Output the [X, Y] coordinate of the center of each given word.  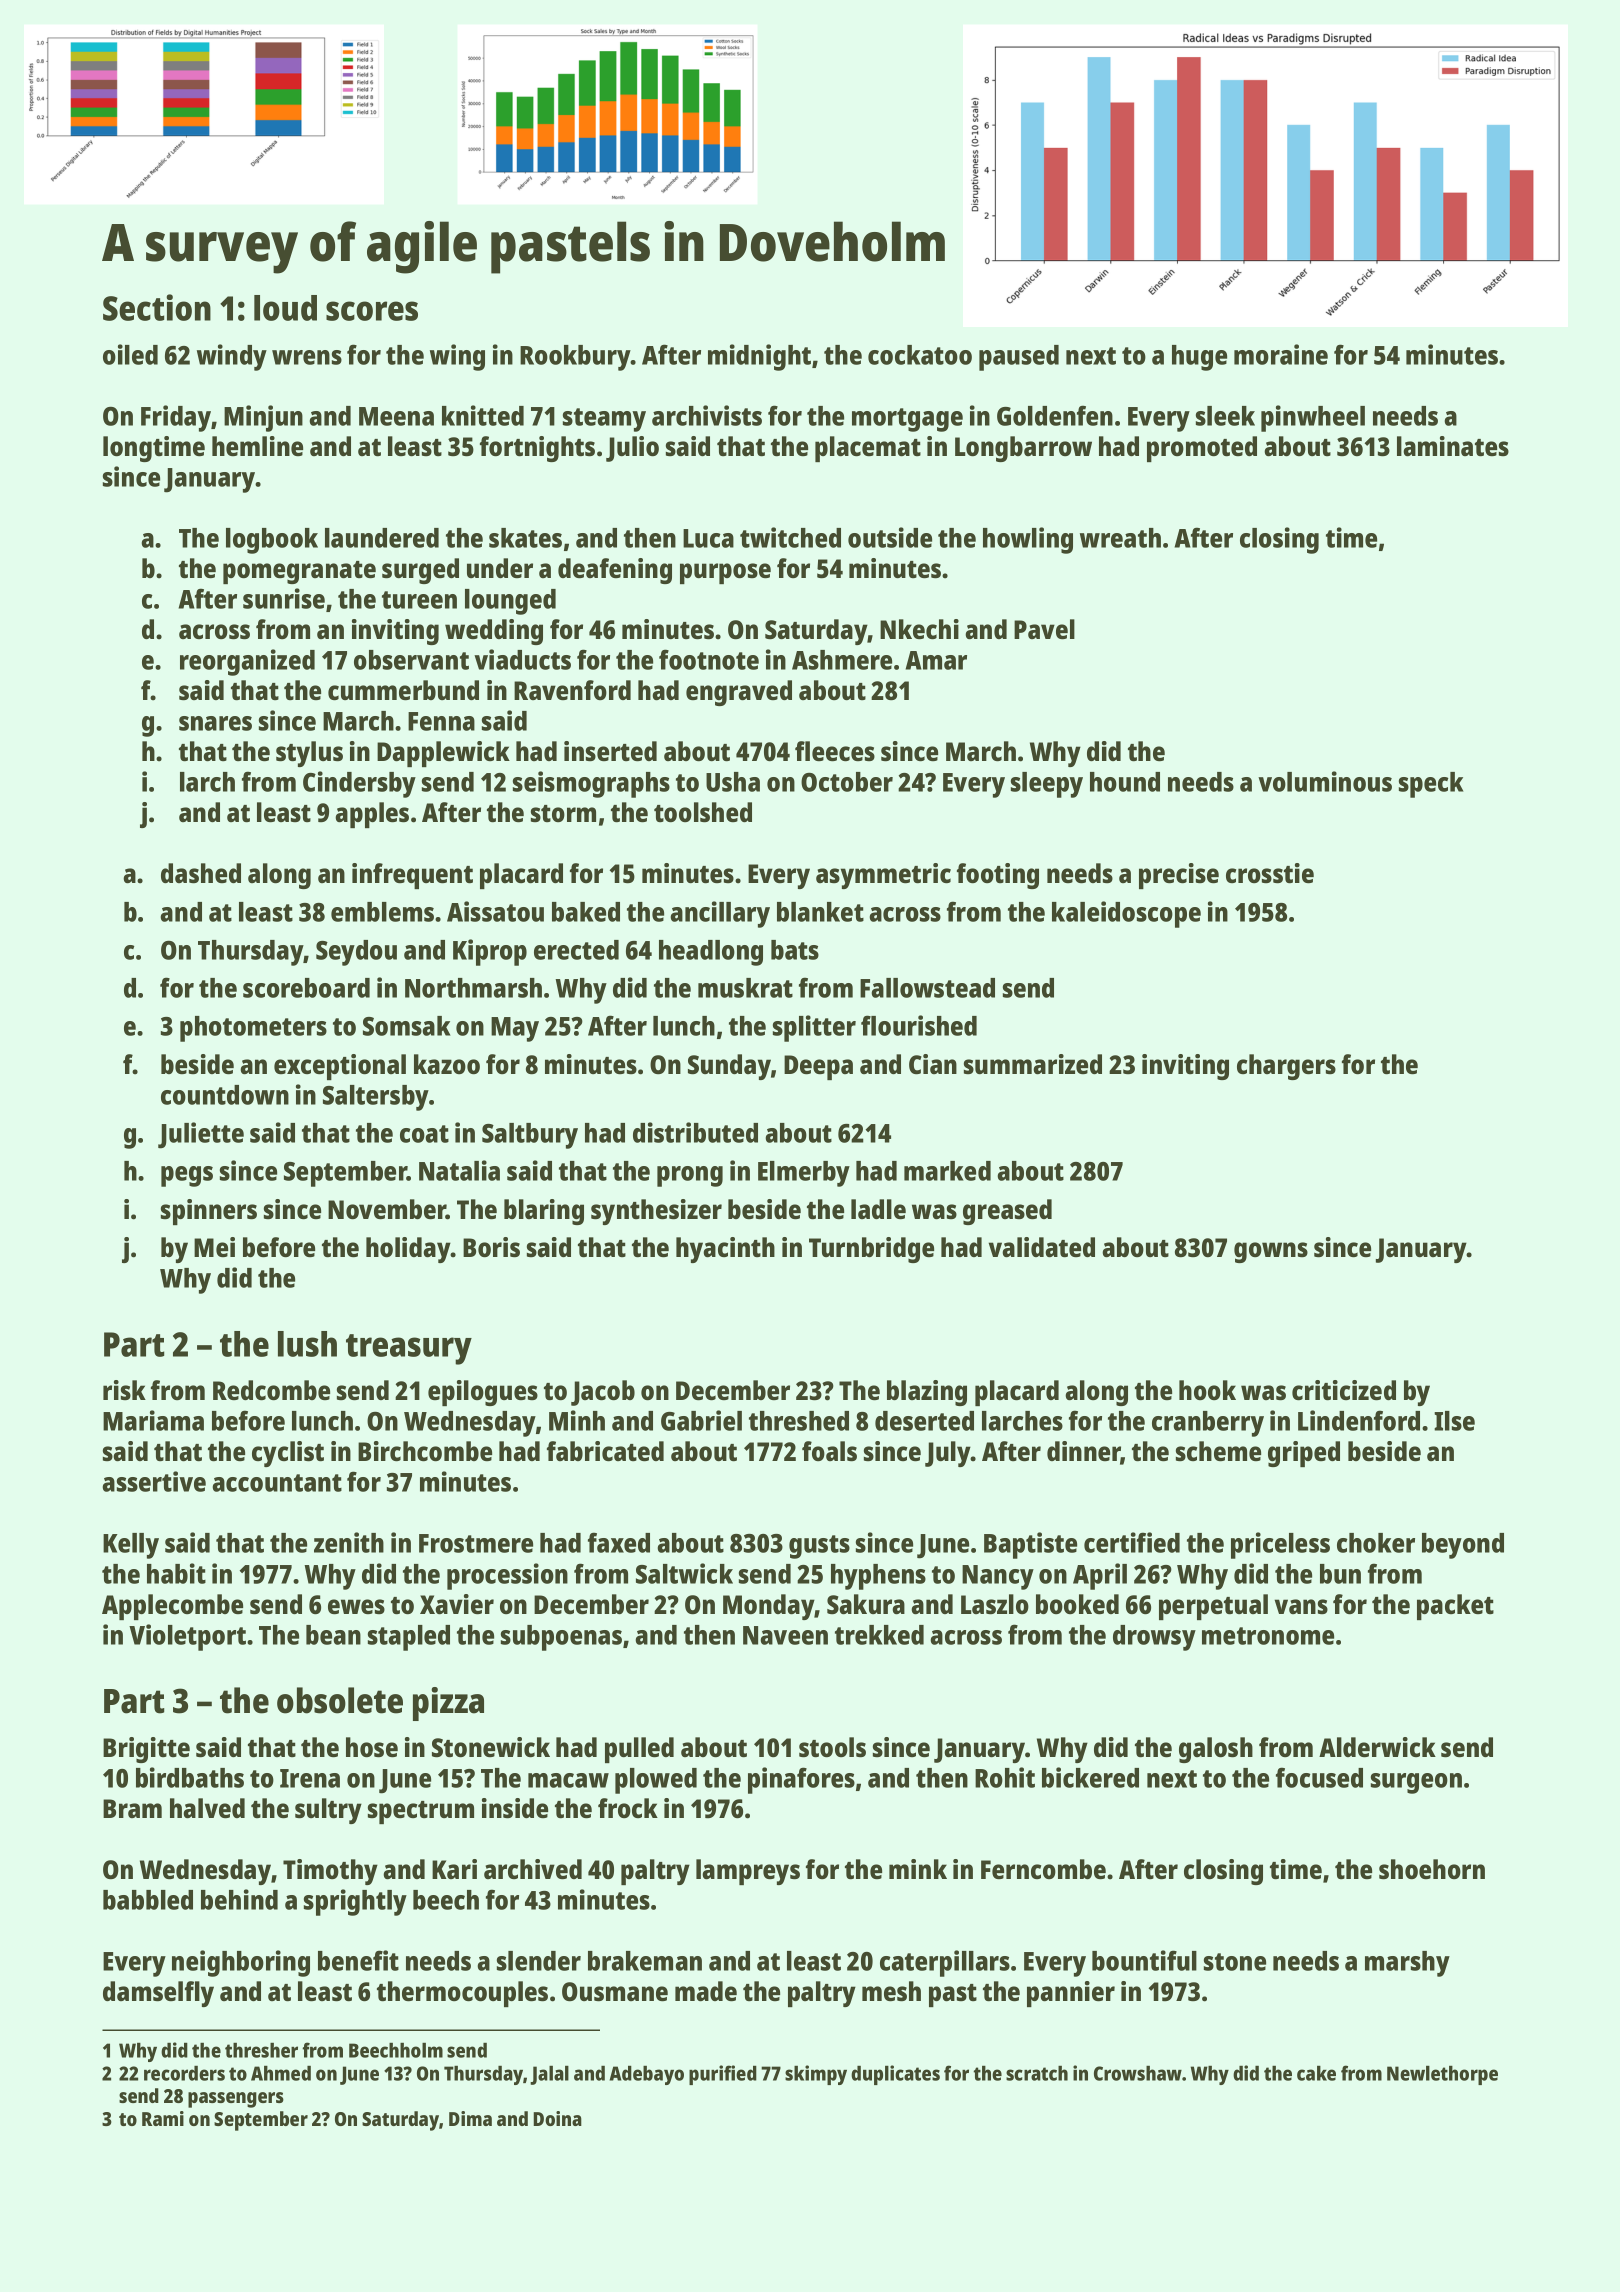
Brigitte [146, 1750]
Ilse [1454, 1421]
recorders [184, 2073]
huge [1199, 358]
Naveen [785, 1635]
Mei [214, 1247]
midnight [759, 357]
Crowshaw [1138, 2073]
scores [372, 311]
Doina [557, 2118]
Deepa [818, 1067]
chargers [1286, 1067]
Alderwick [1377, 1747]
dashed [201, 873]
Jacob [603, 1393]
